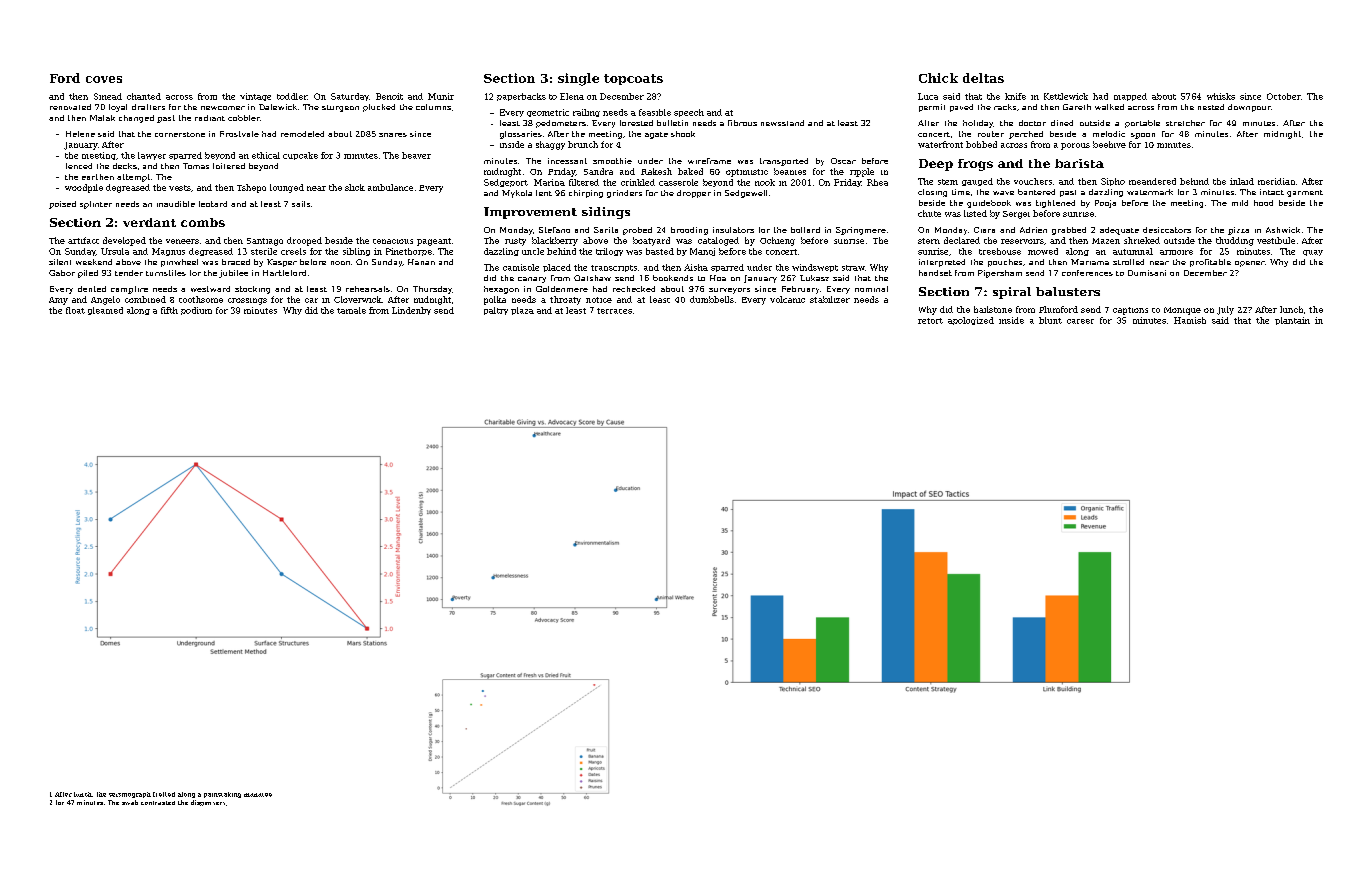 The height and width of the page is (887, 1372). What do you see at coordinates (1292, 321) in the page?
I see `plantain` at bounding box center [1292, 321].
